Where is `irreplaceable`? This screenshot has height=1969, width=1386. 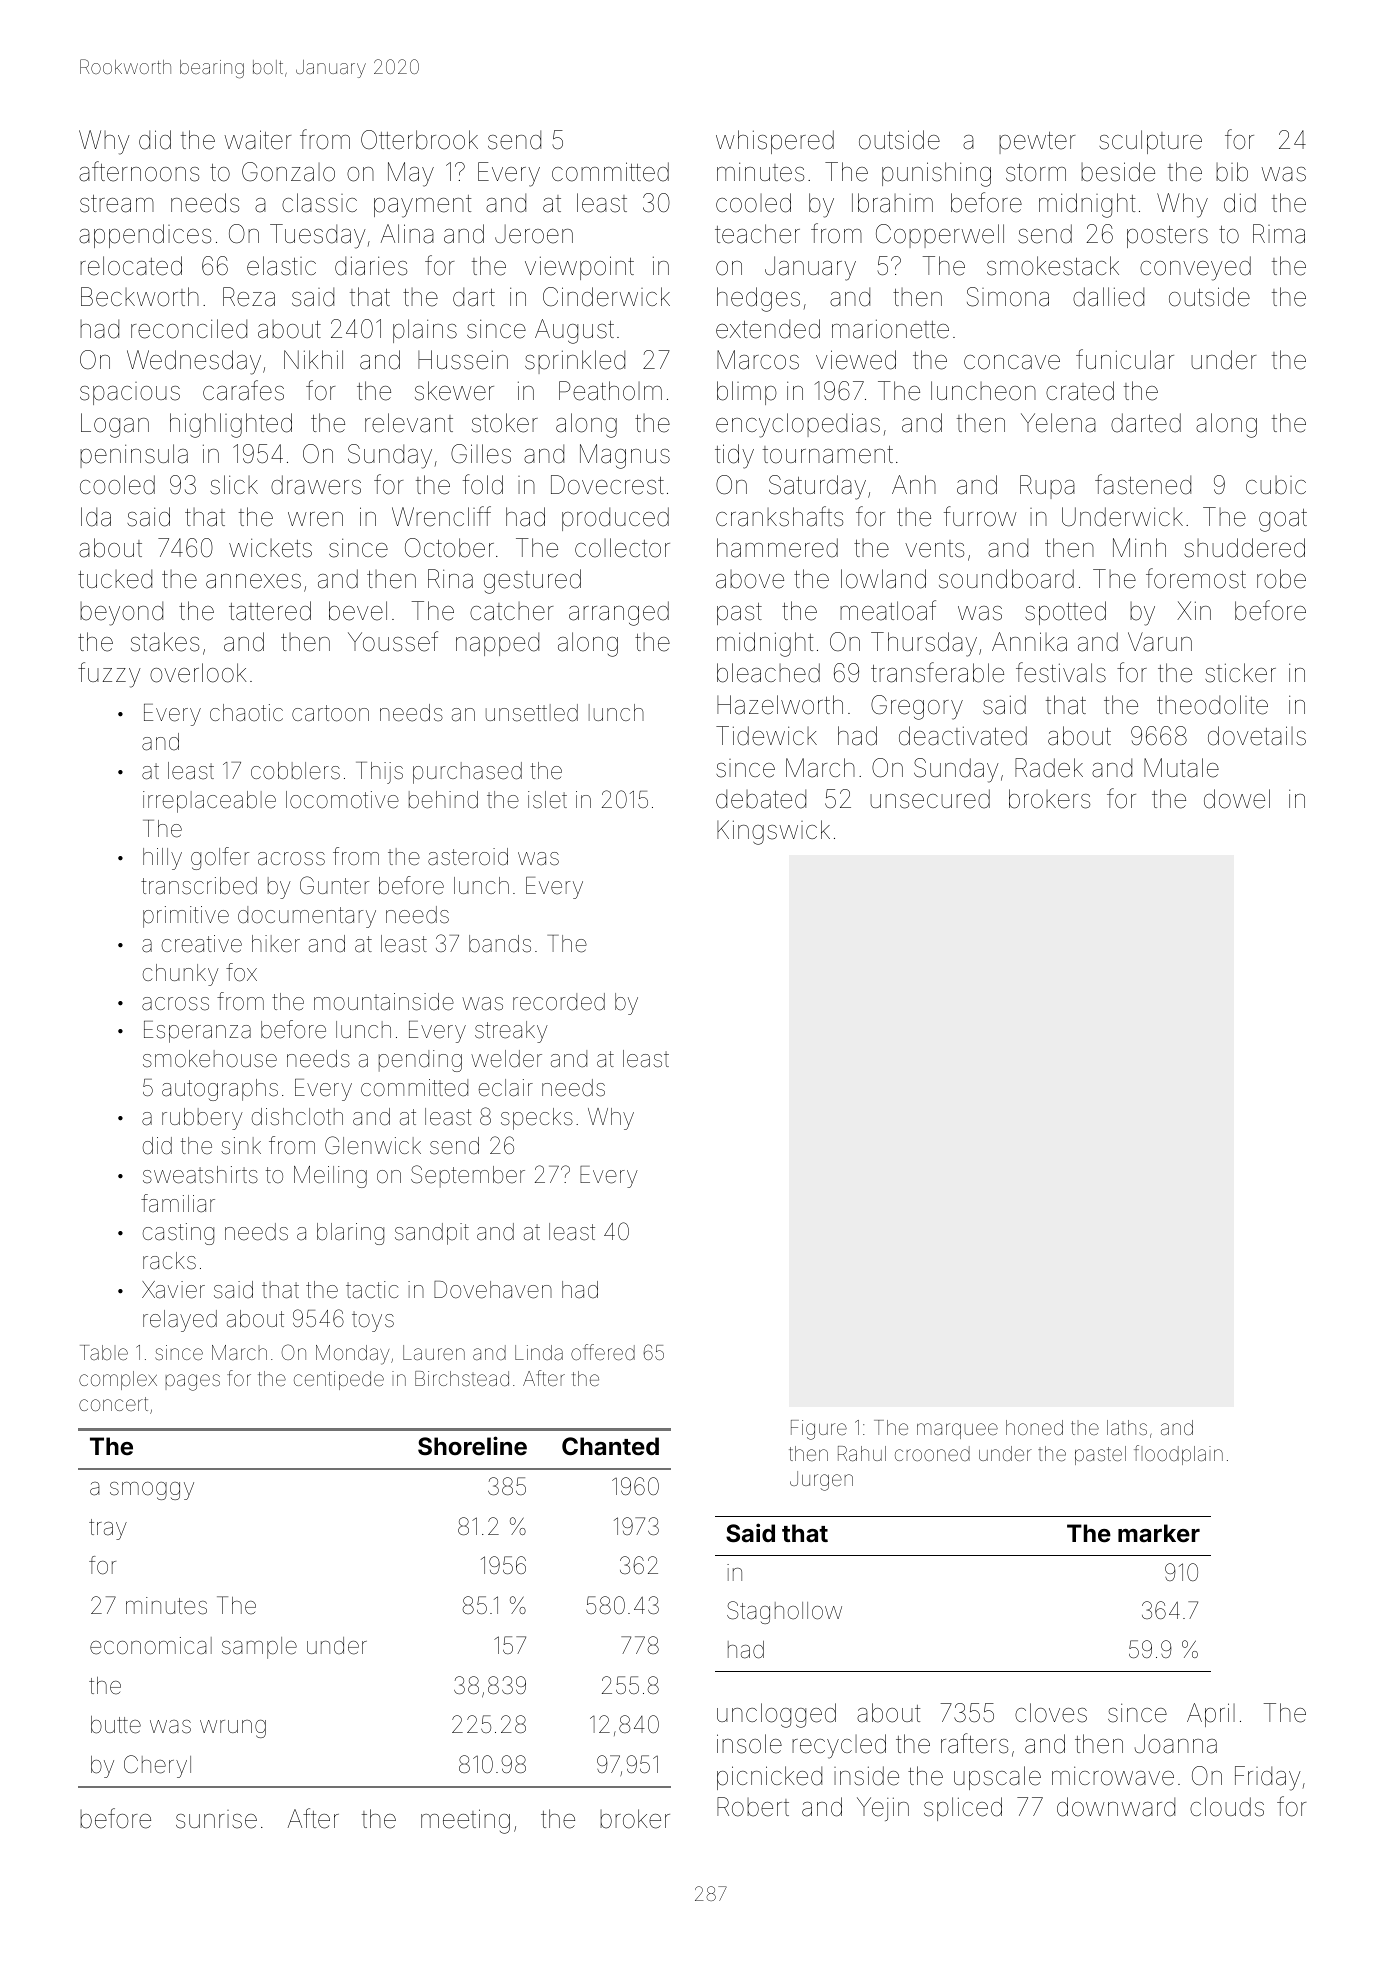 irreplaceable is located at coordinates (209, 802).
